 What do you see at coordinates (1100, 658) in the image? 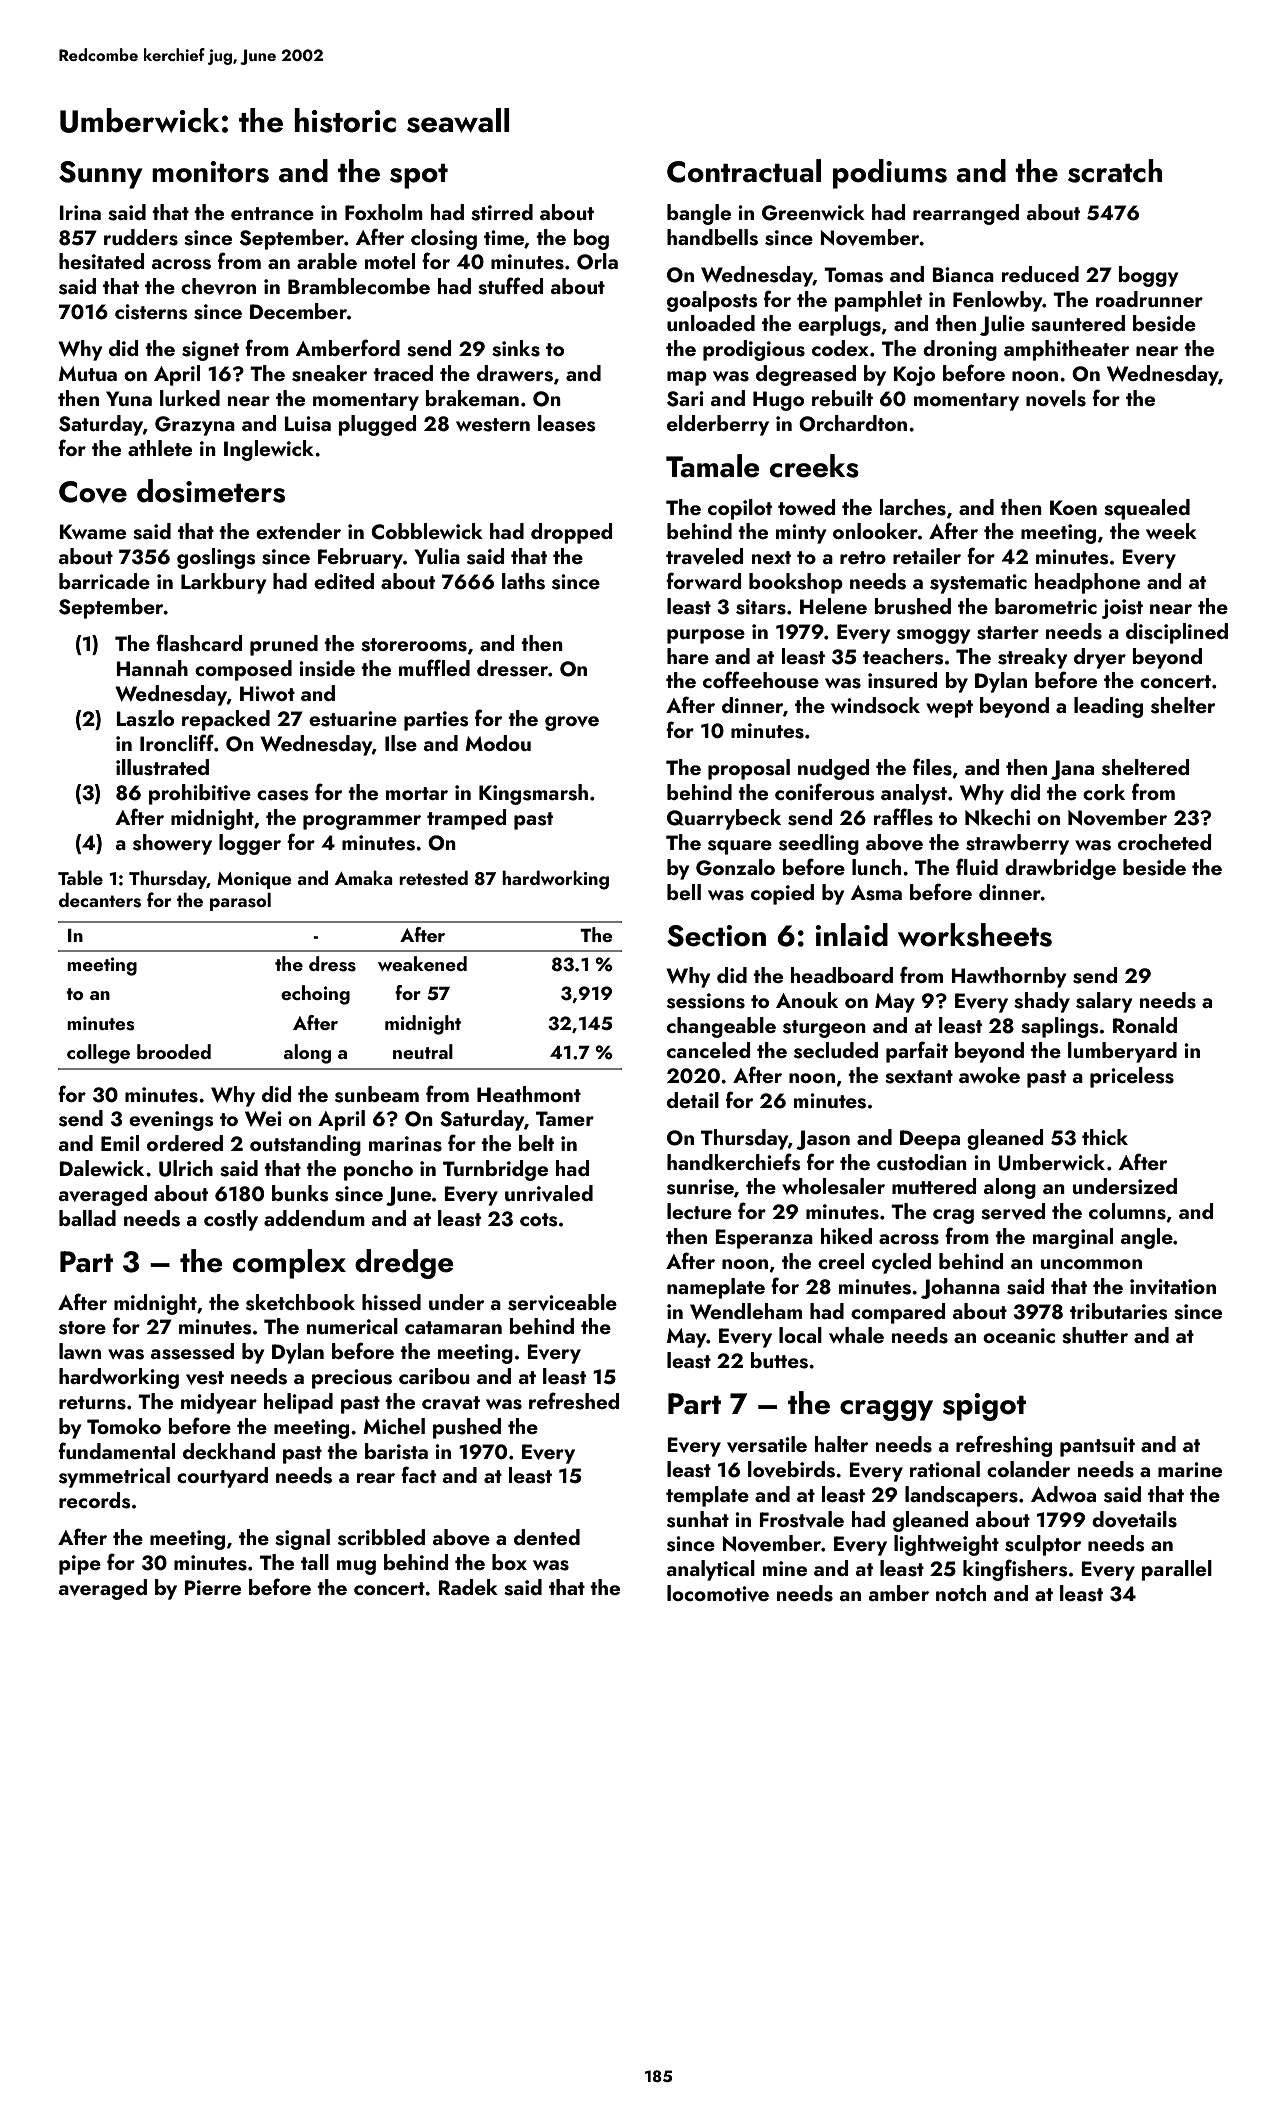
I see `dryer` at bounding box center [1100, 658].
